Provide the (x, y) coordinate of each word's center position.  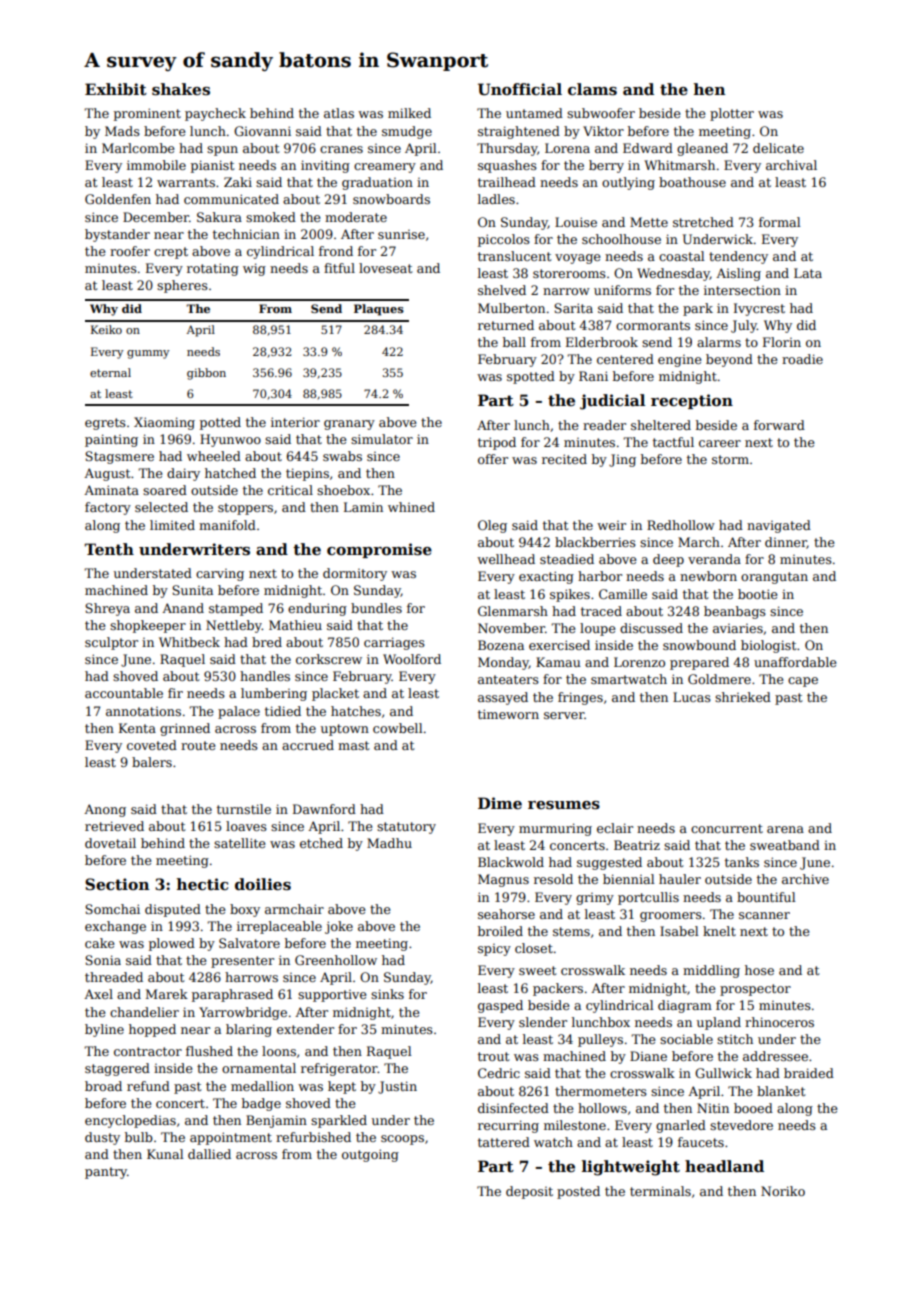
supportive (332, 996)
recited (564, 459)
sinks (387, 994)
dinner (786, 543)
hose (759, 970)
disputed (173, 910)
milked (409, 113)
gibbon (206, 374)
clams (592, 89)
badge (261, 1104)
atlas (339, 113)
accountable (124, 693)
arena (785, 829)
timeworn (508, 714)
